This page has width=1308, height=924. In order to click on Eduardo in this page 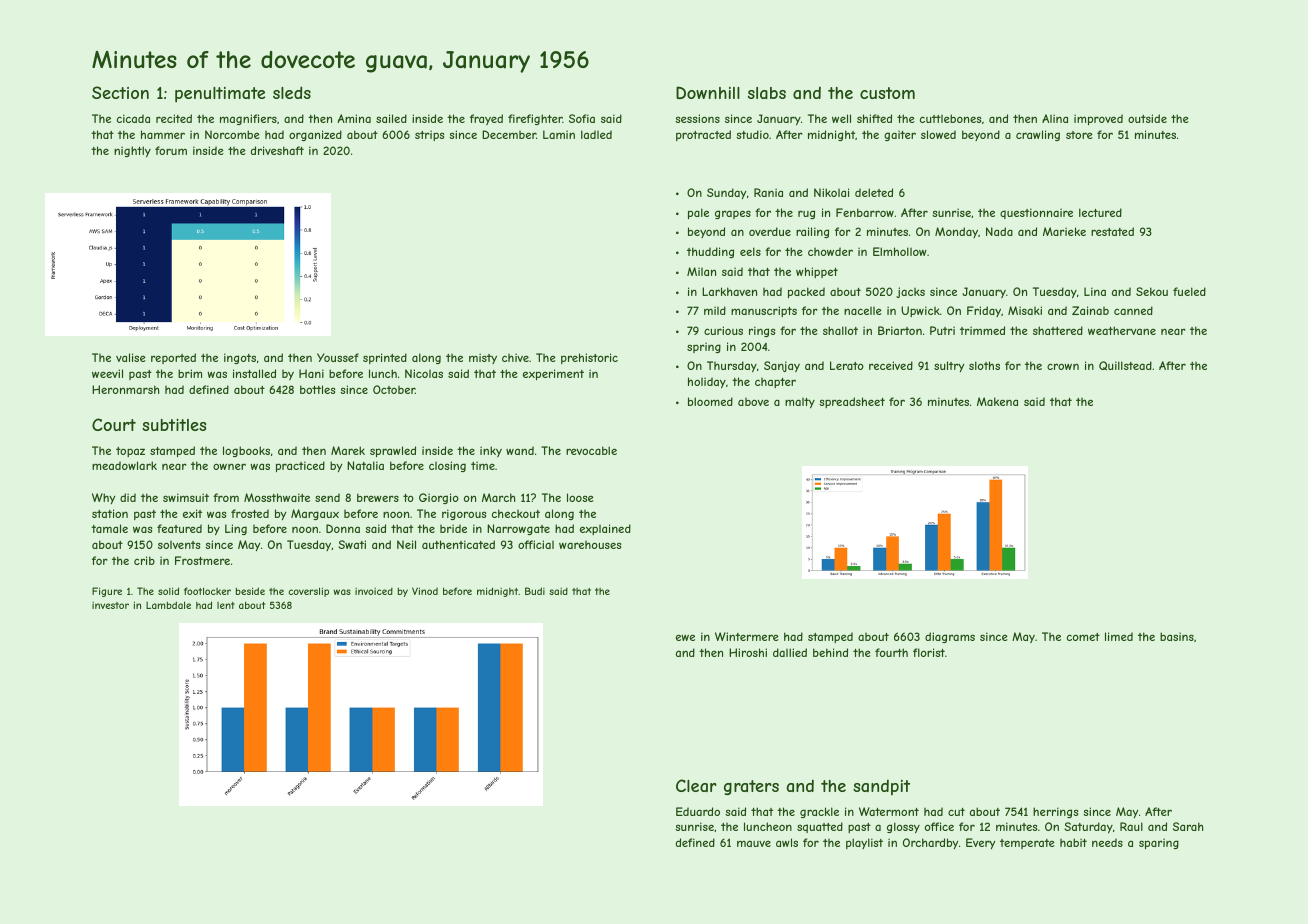, I will do `click(698, 811)`.
